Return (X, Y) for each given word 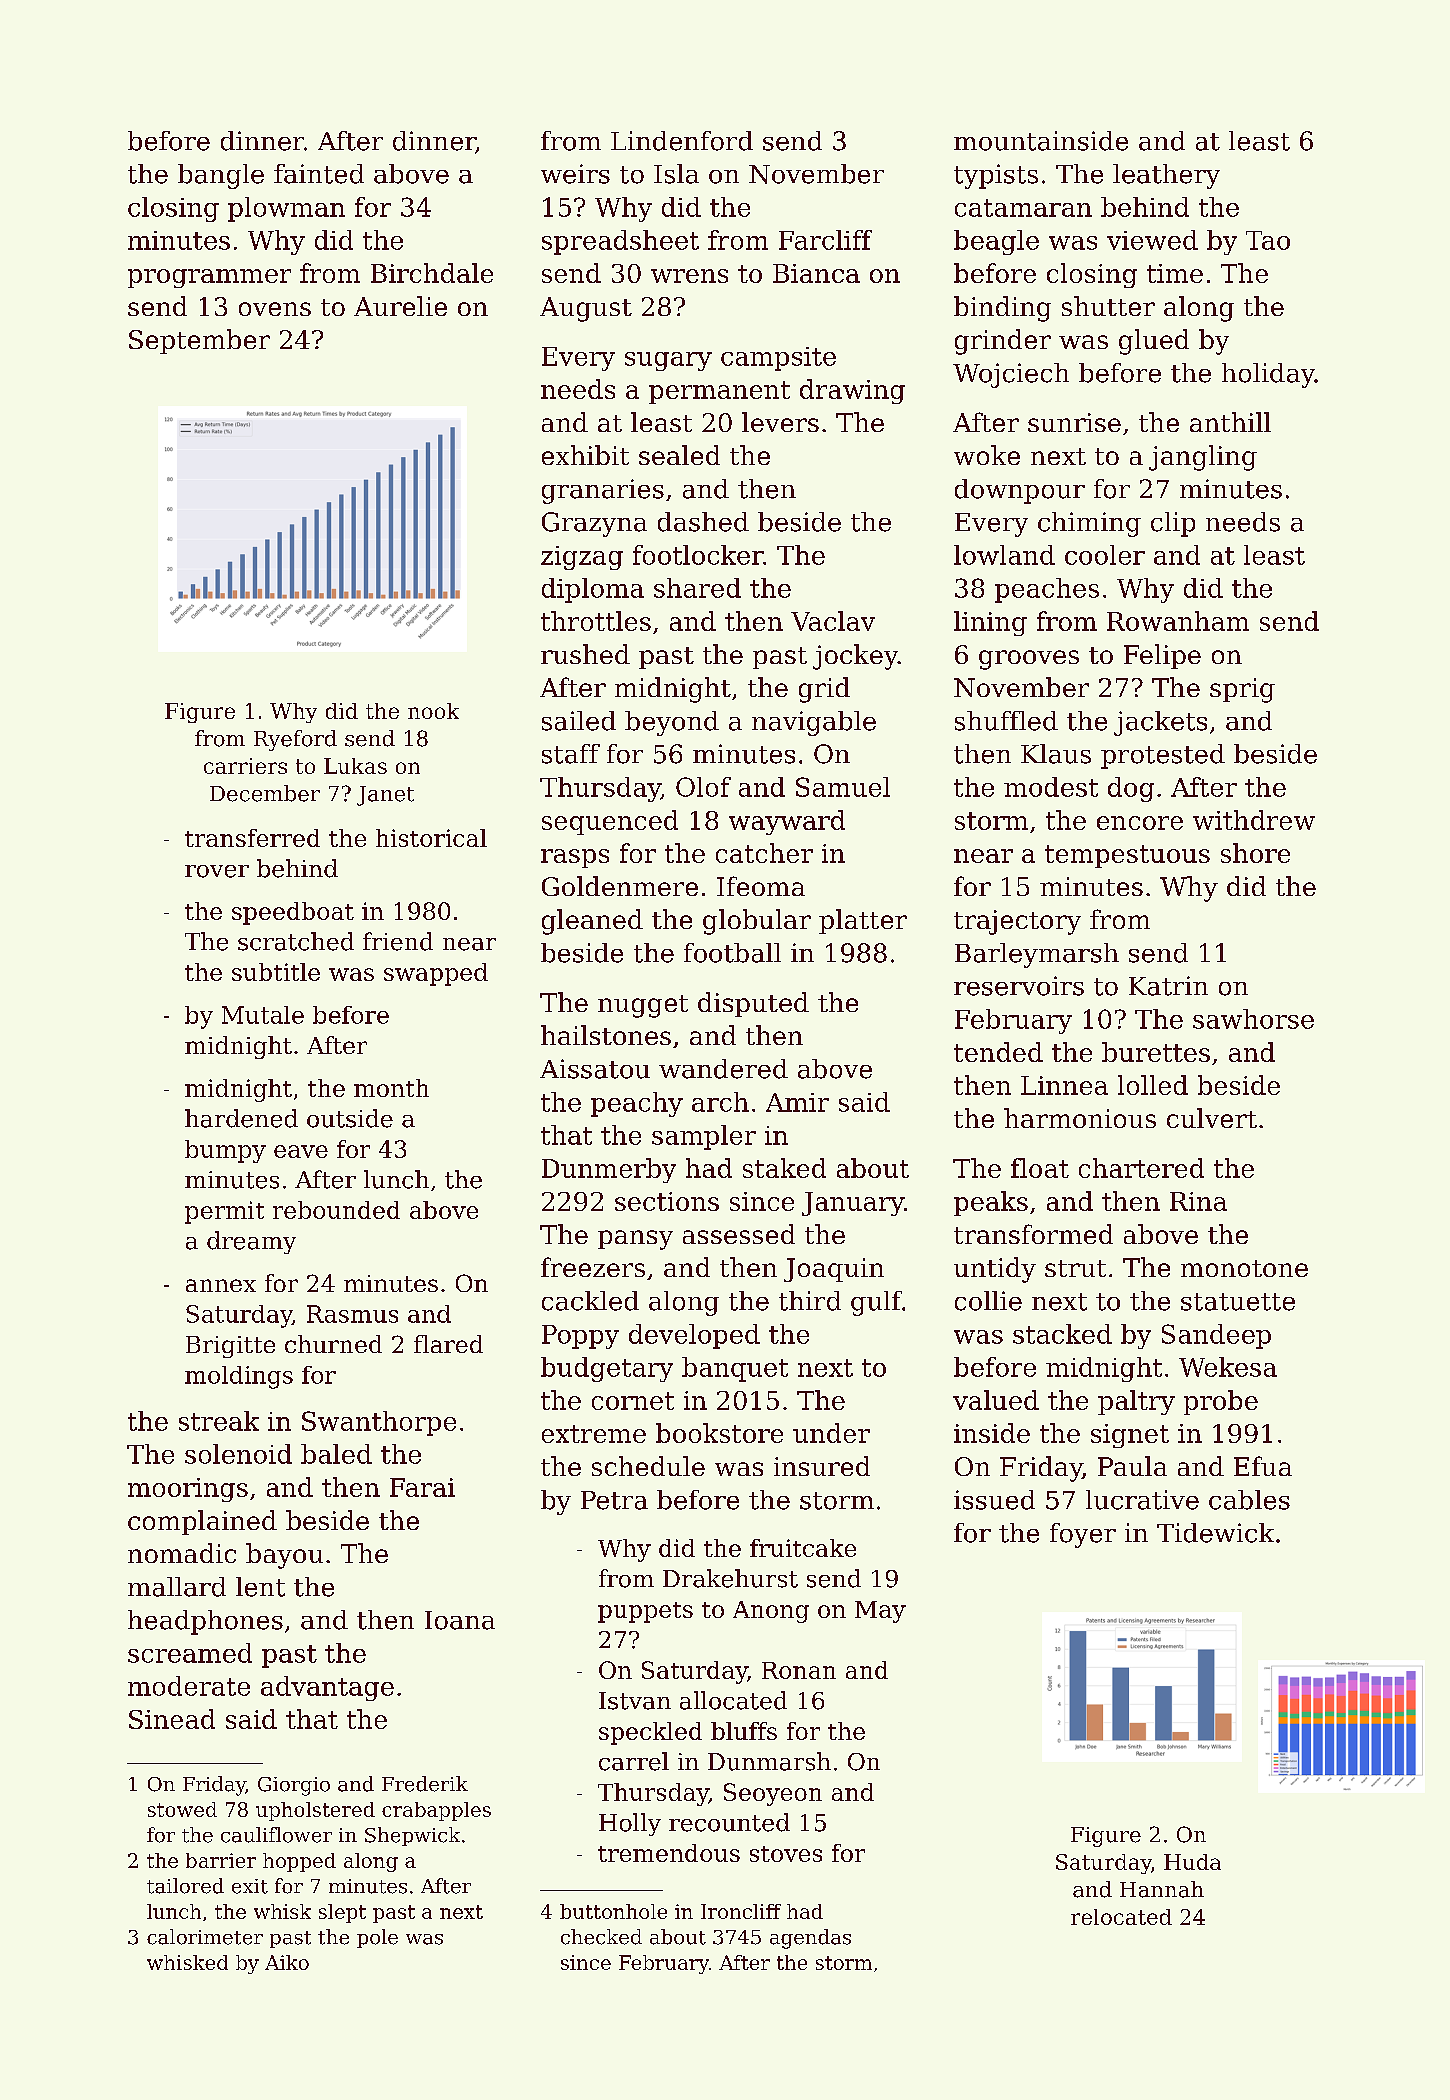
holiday (1268, 375)
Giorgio (294, 1786)
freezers (593, 1267)
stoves (786, 1854)
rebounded (336, 1210)
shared (697, 588)
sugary (668, 361)
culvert (1212, 1118)
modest (1051, 787)
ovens (275, 309)
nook (433, 711)
